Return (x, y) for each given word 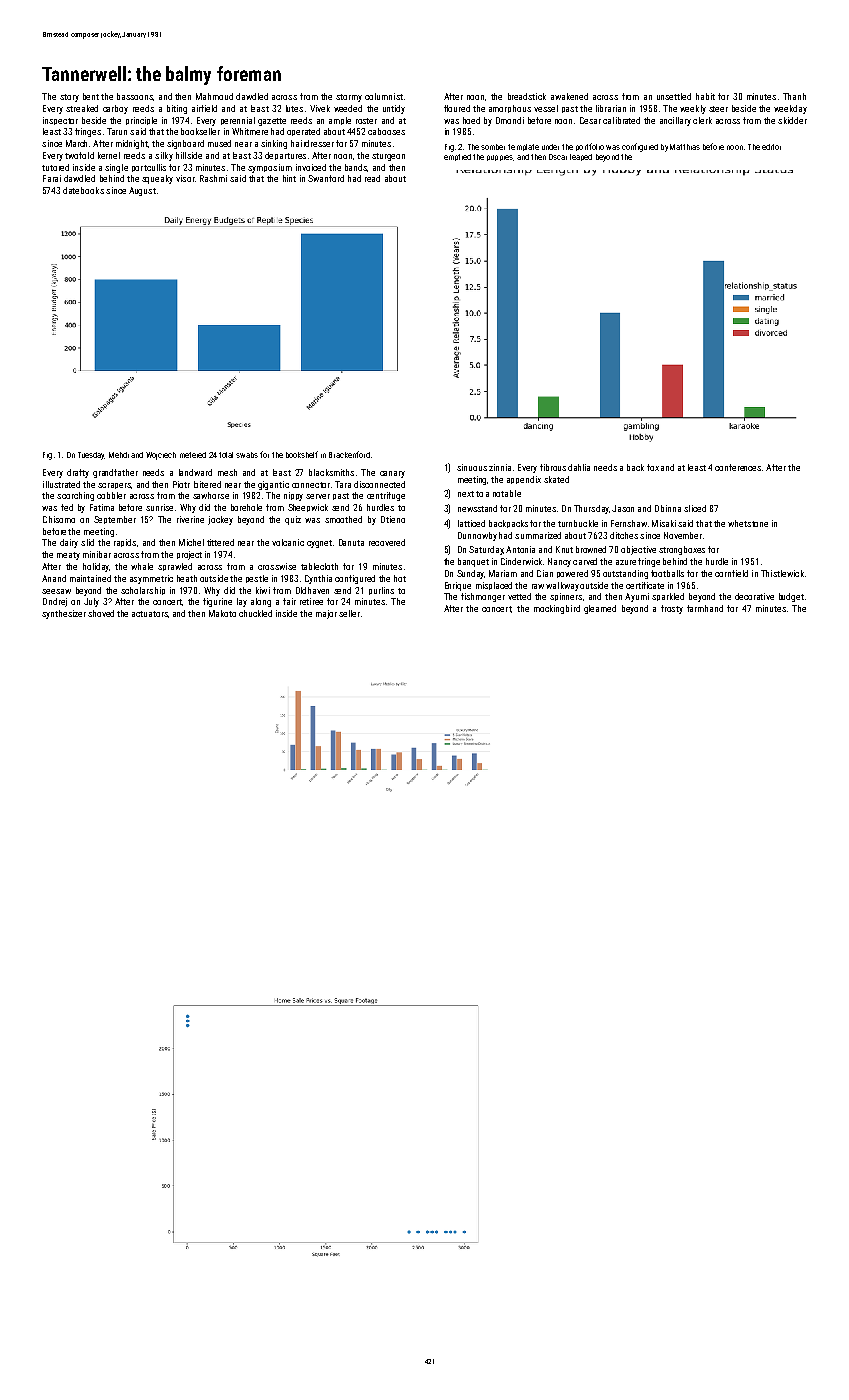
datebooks (83, 190)
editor (771, 147)
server (318, 496)
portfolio (590, 147)
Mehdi (119, 455)
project (189, 555)
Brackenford (349, 454)
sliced (695, 508)
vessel (546, 108)
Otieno (393, 519)
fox (653, 467)
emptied (457, 157)
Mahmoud (214, 96)
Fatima (102, 507)
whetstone (748, 523)
